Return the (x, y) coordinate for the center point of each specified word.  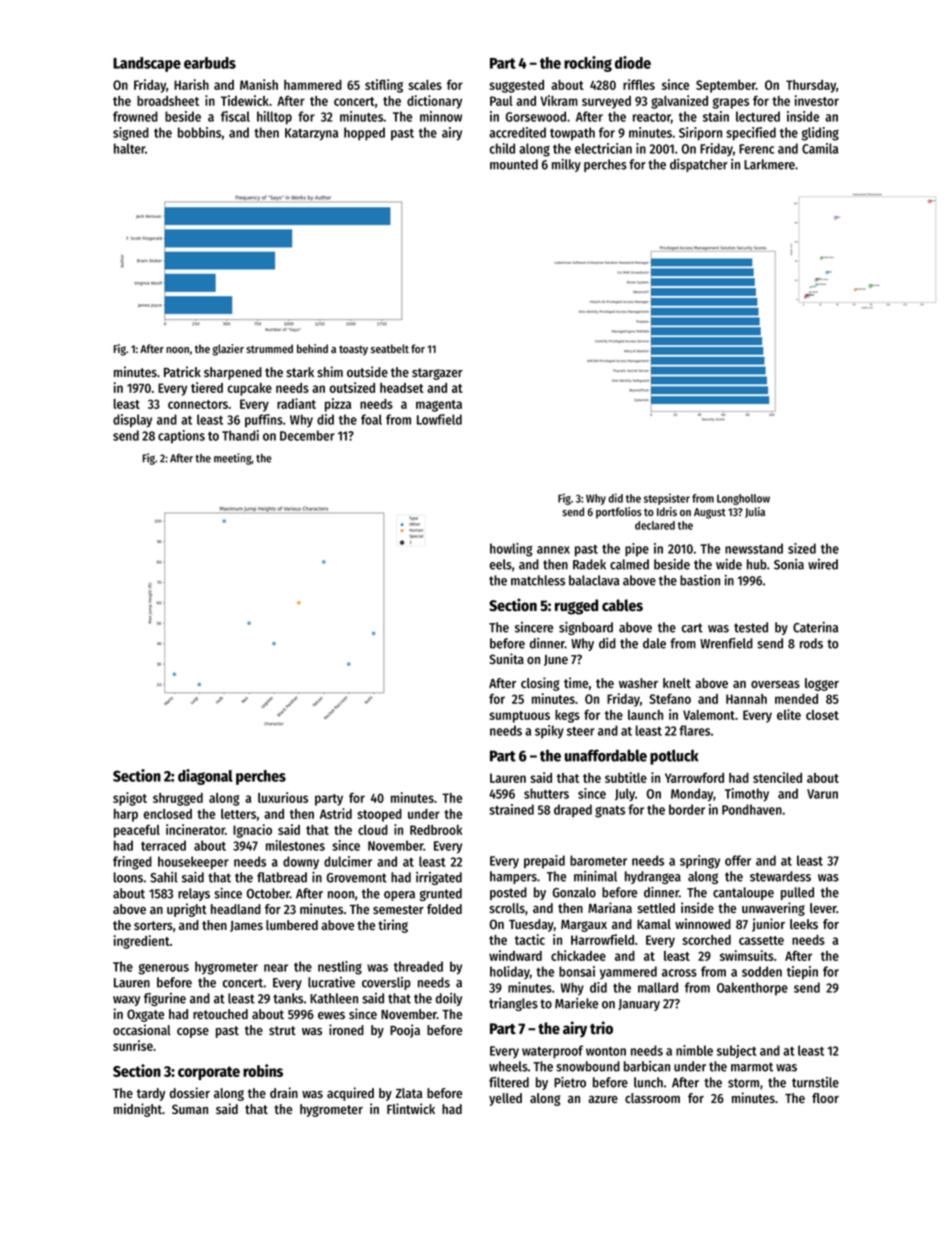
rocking (588, 64)
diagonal (205, 777)
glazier (228, 350)
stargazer (437, 374)
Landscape (147, 64)
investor (817, 100)
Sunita (506, 658)
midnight (138, 1110)
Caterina (815, 627)
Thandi (240, 435)
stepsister (667, 499)
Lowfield (439, 419)
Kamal (654, 924)
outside (367, 371)
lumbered (292, 925)
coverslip (386, 983)
